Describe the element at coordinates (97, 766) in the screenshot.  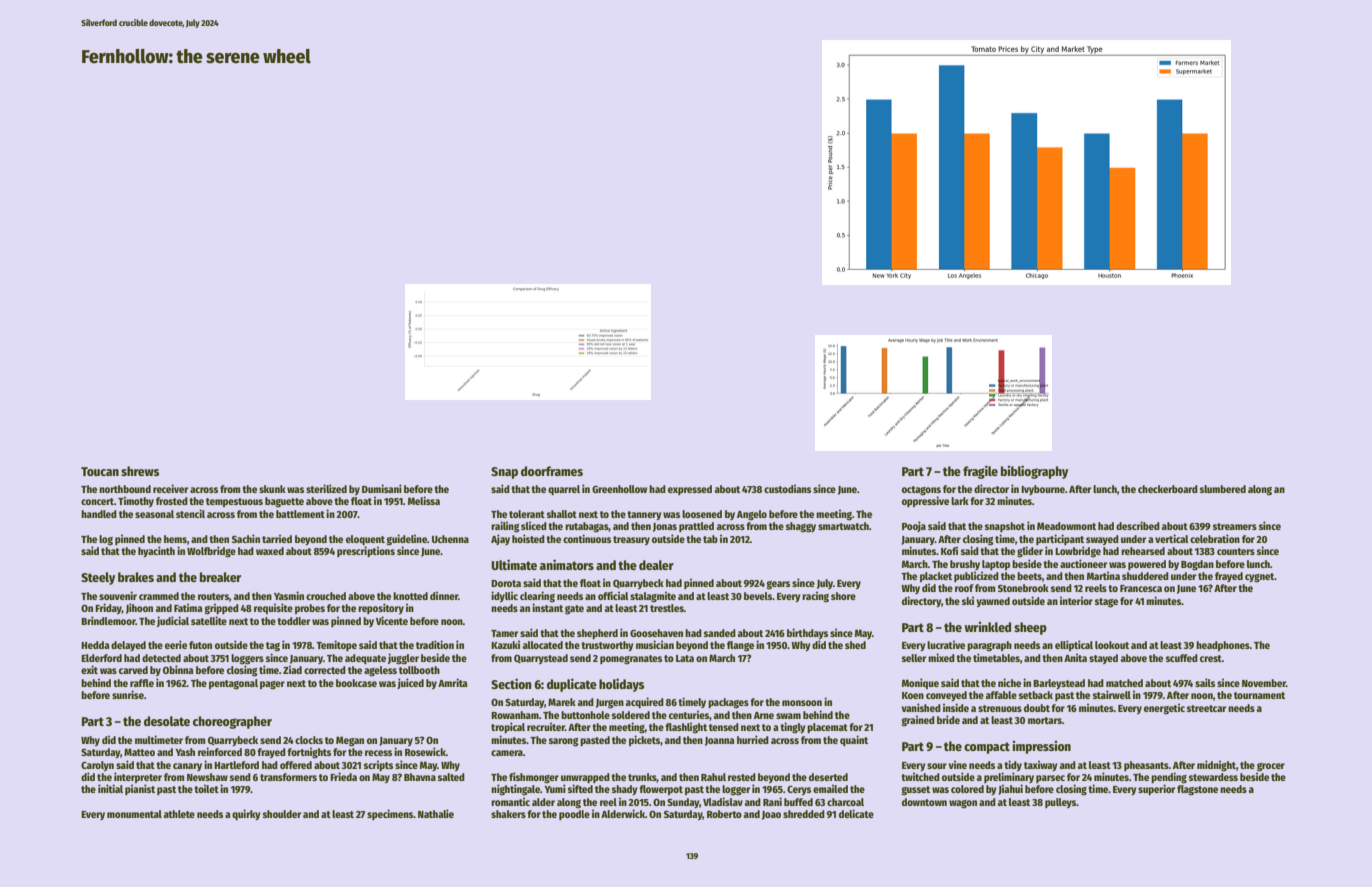
I see `Carolyn` at that location.
